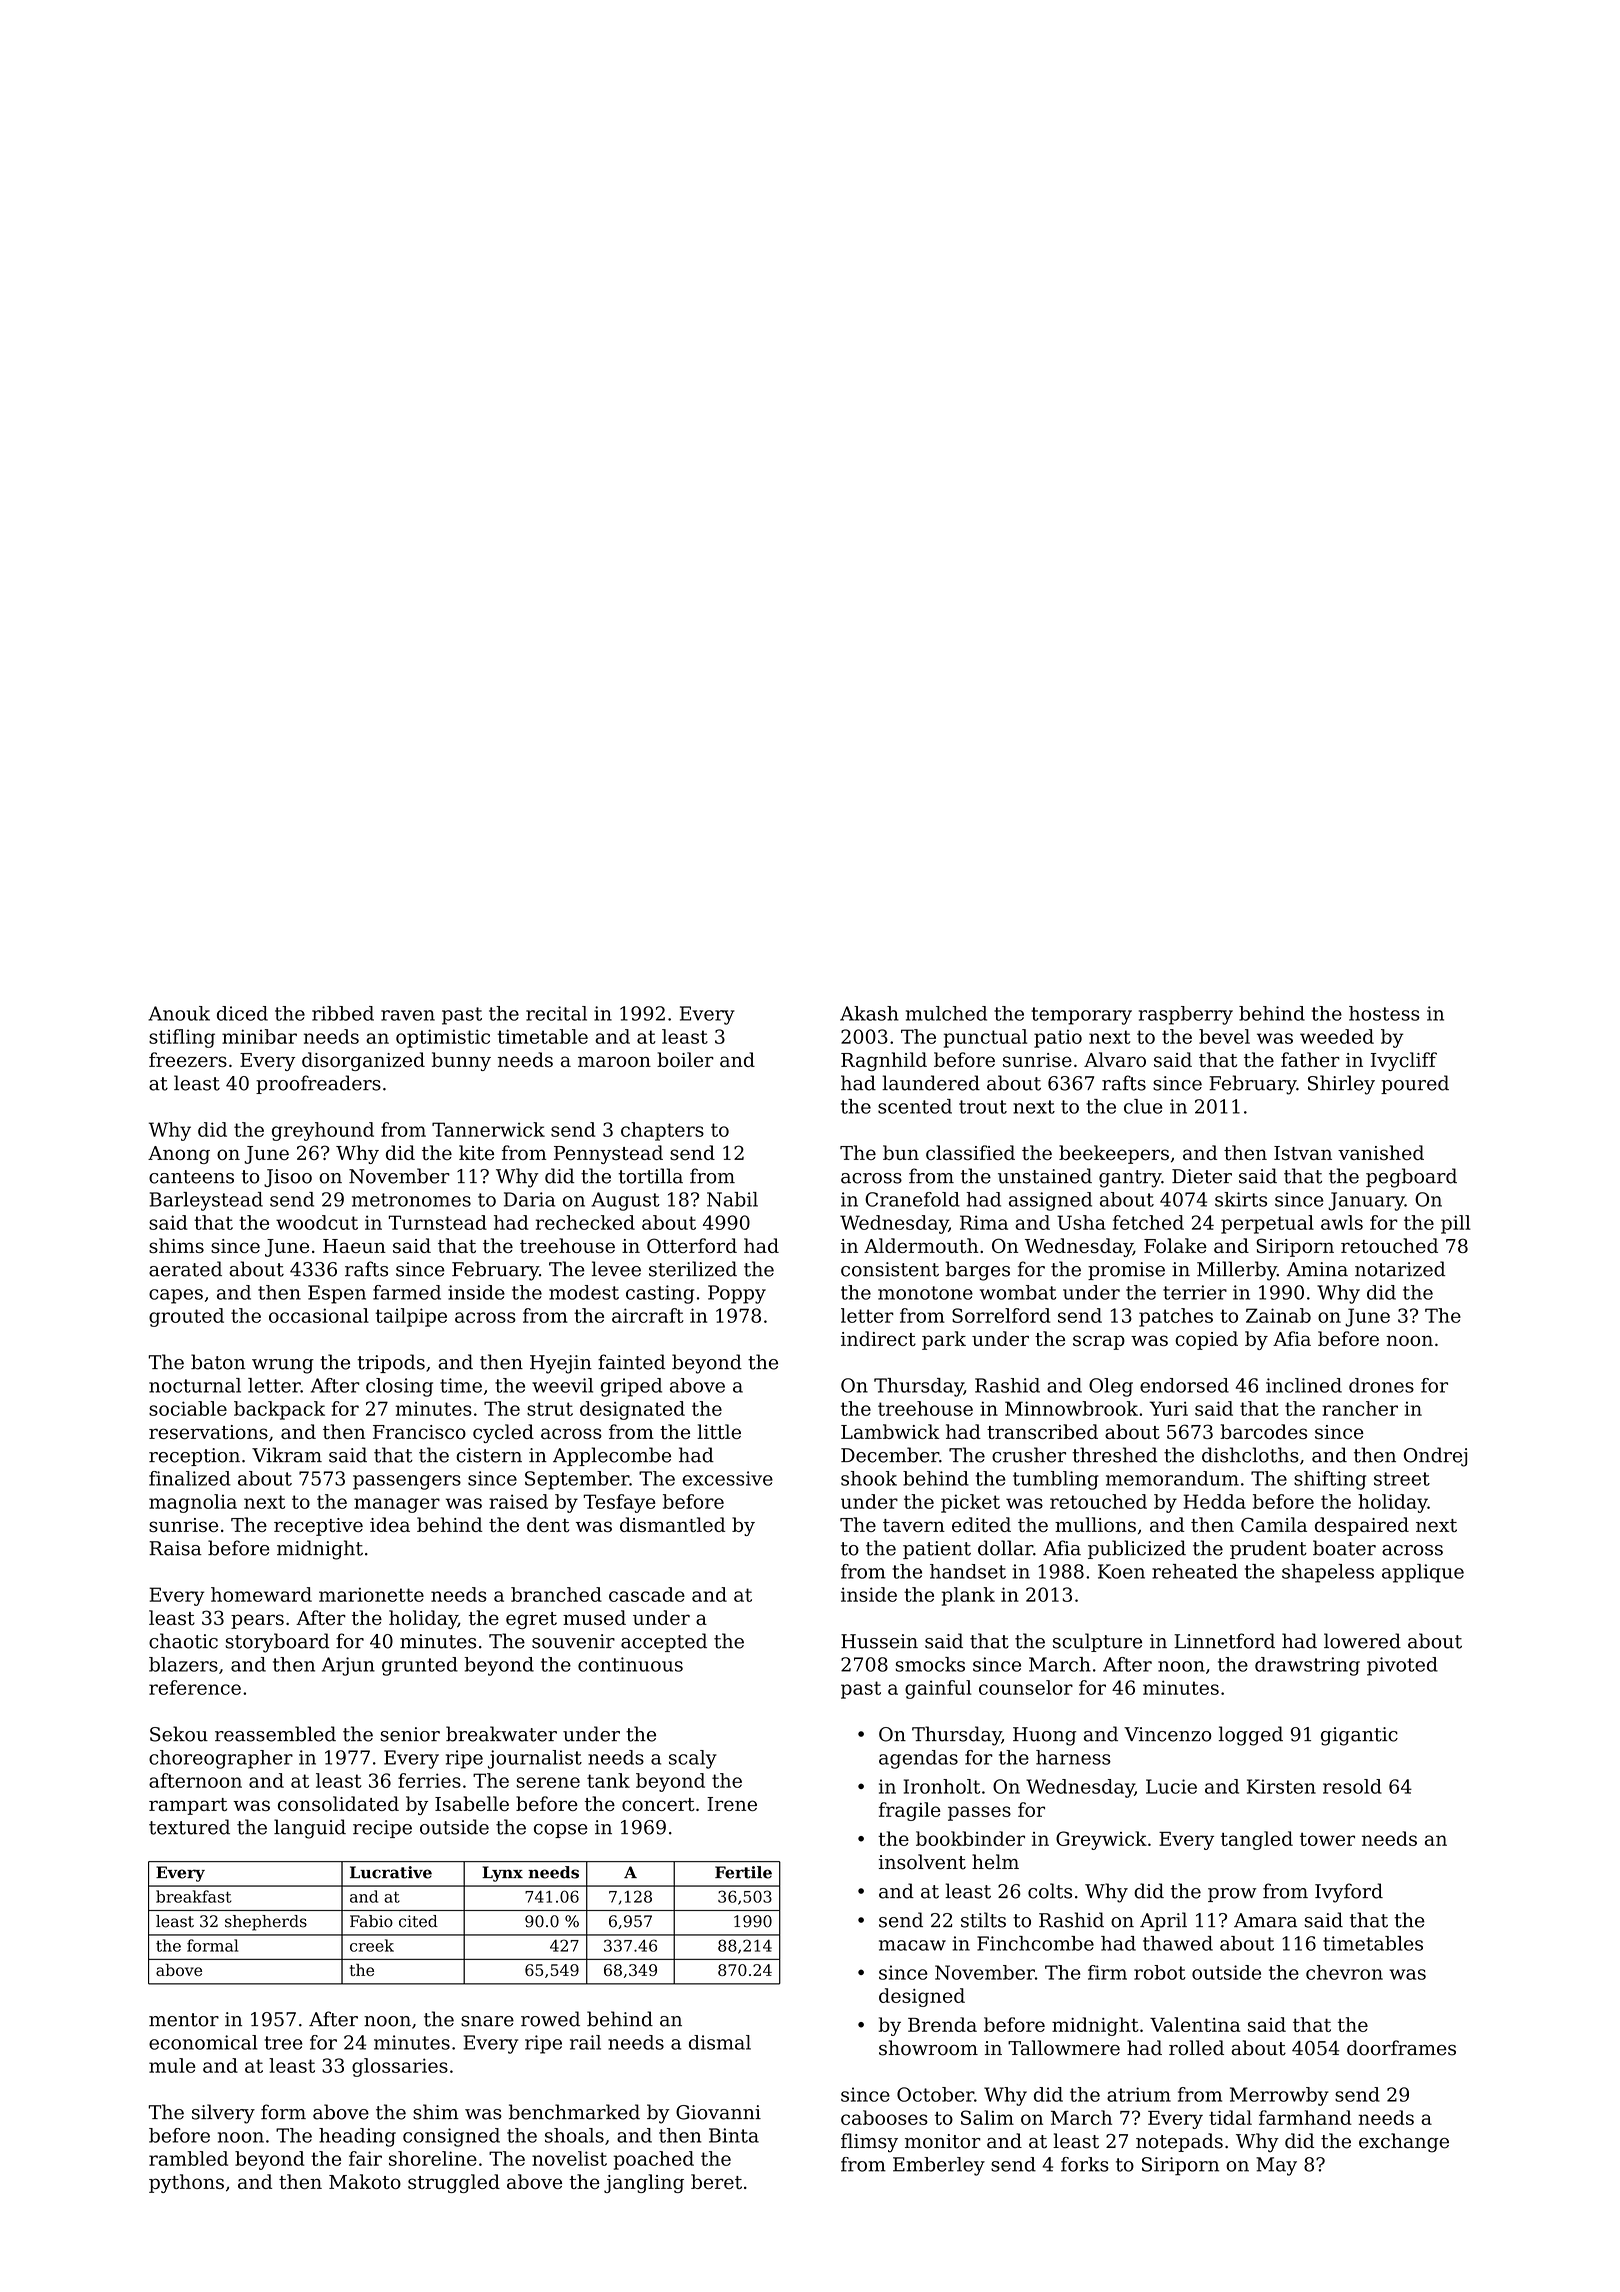  Describe the element at coordinates (970, 1152) in the screenshot. I see `classified` at that location.
